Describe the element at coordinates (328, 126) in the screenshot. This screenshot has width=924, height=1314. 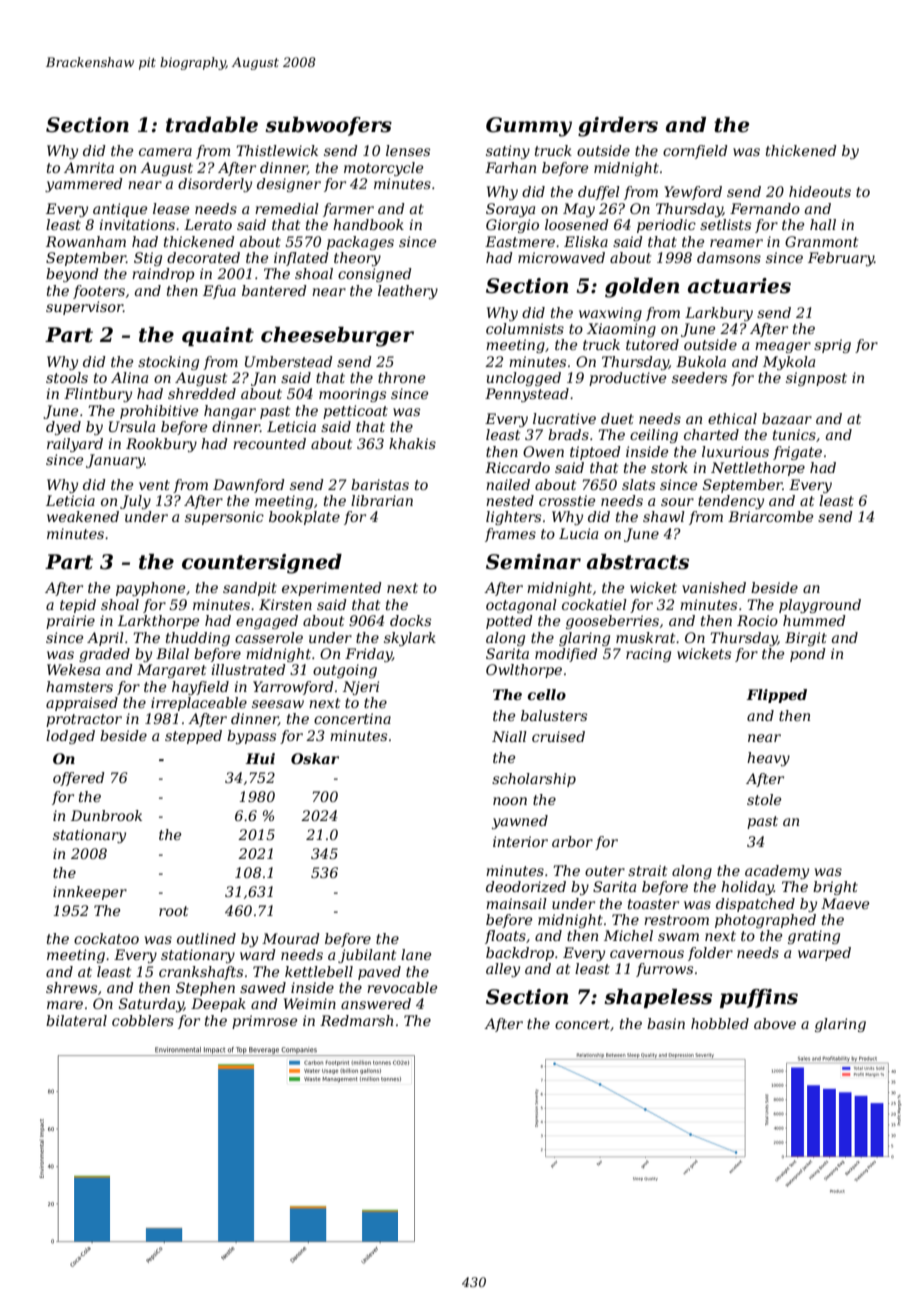
I see `subwoofers` at that location.
